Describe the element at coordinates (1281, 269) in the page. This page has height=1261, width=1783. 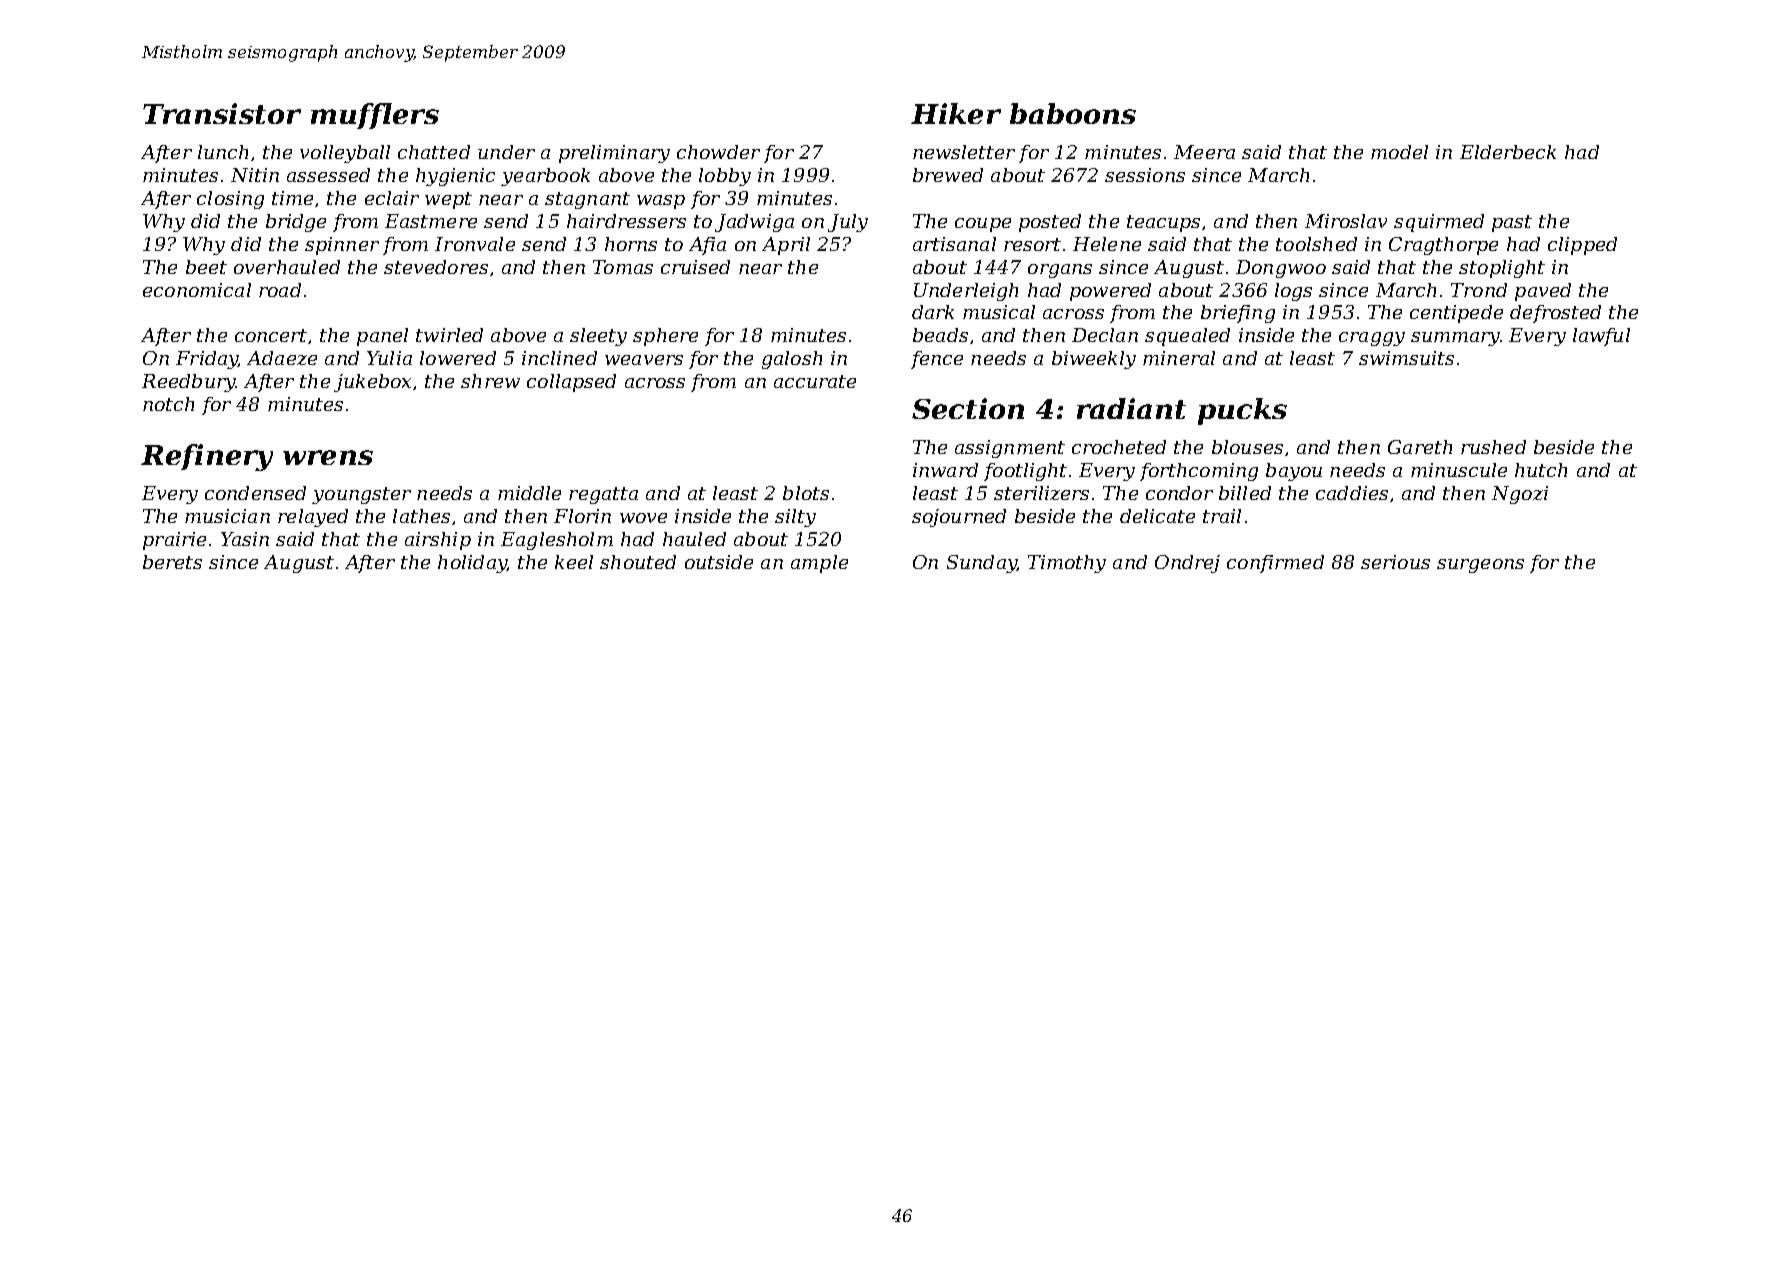
I see `Dongwoo` at that location.
